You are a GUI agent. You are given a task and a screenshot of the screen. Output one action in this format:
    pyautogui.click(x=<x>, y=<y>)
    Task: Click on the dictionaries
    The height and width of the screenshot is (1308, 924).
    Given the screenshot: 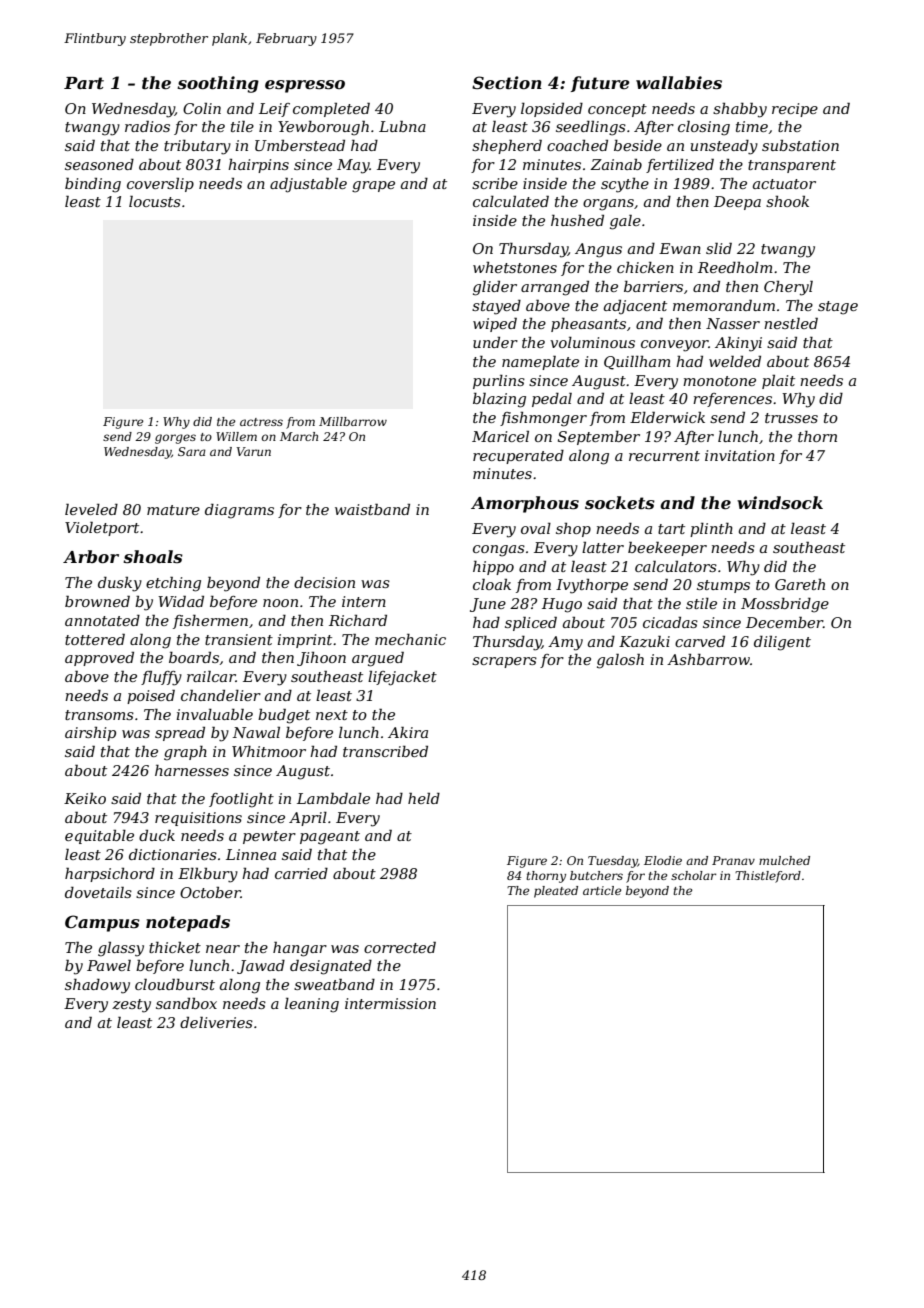 What is the action you would take?
    pyautogui.click(x=173, y=854)
